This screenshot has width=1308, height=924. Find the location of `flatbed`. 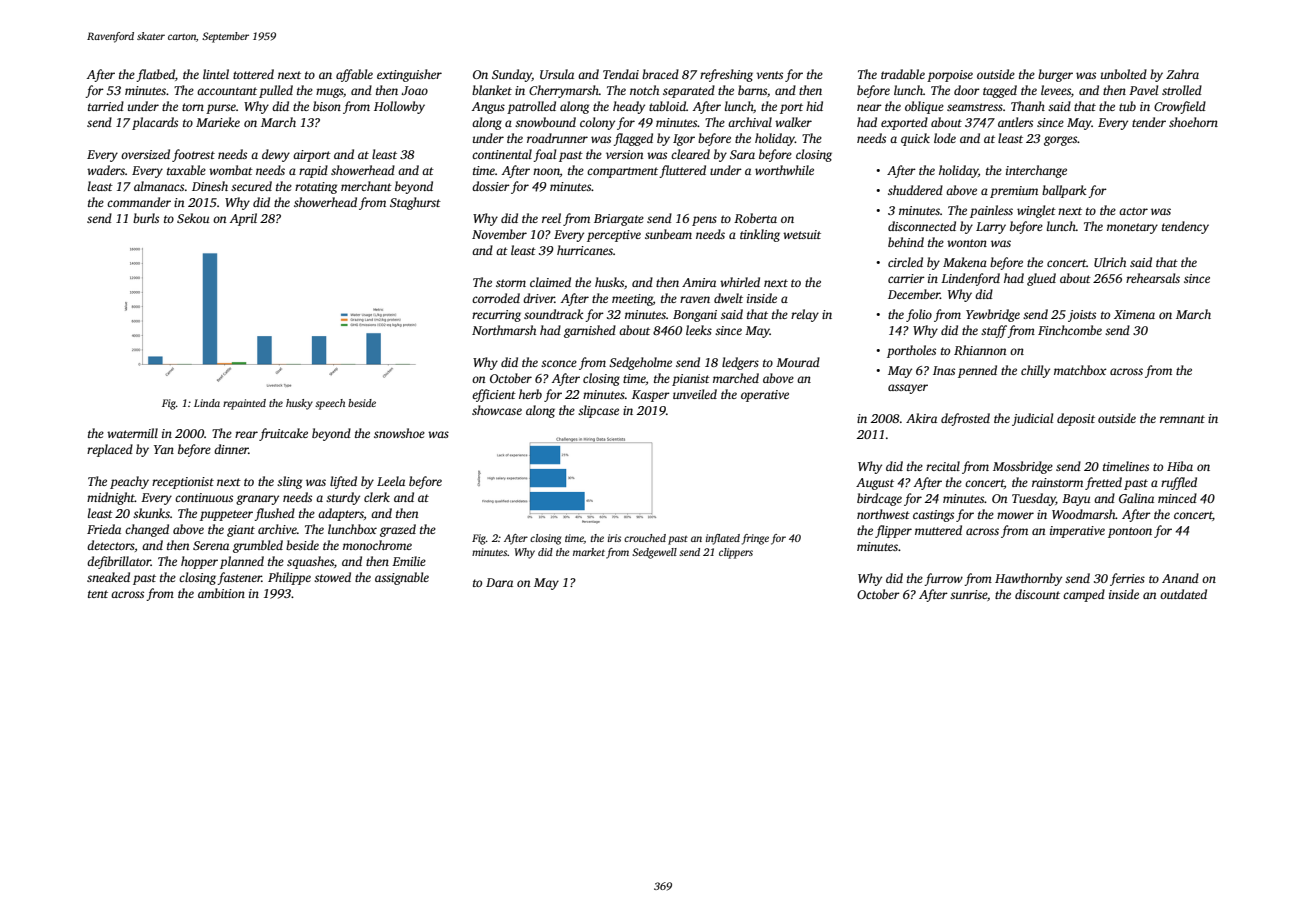

flatbed is located at coordinates (155, 75).
